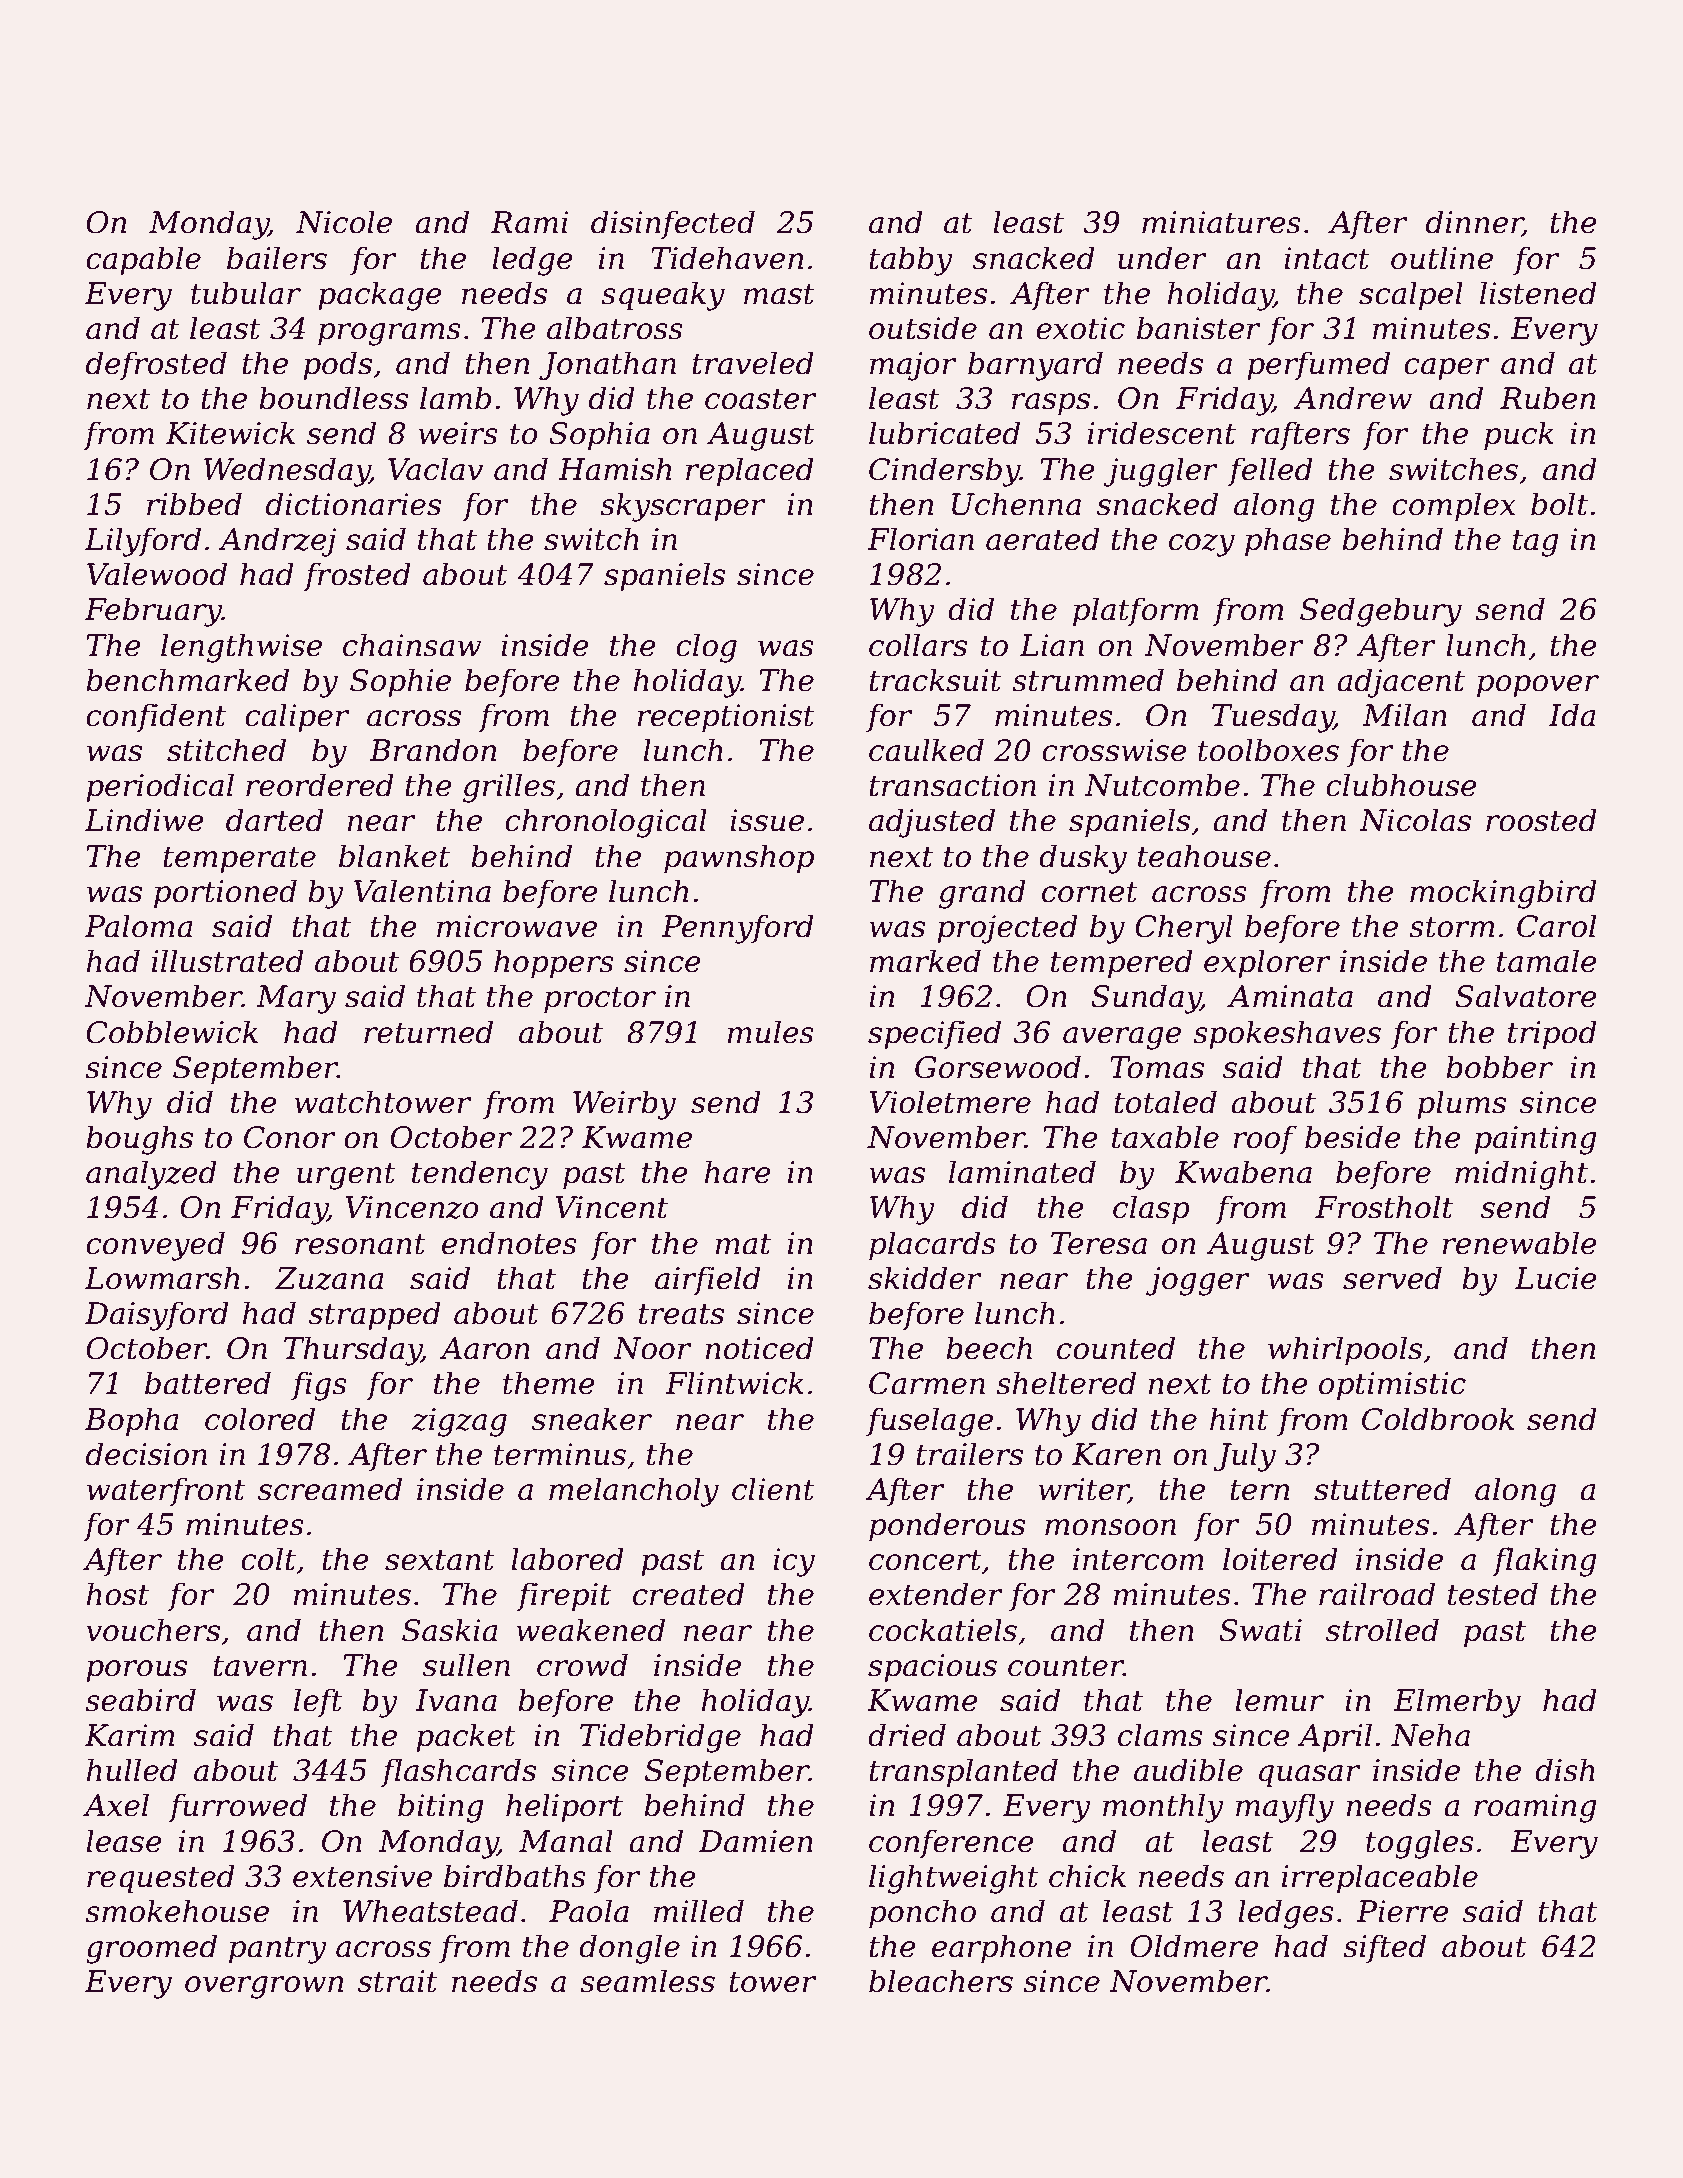 The width and height of the page is (1683, 2178). Describe the element at coordinates (1538, 293) in the page. I see `listened` at that location.
